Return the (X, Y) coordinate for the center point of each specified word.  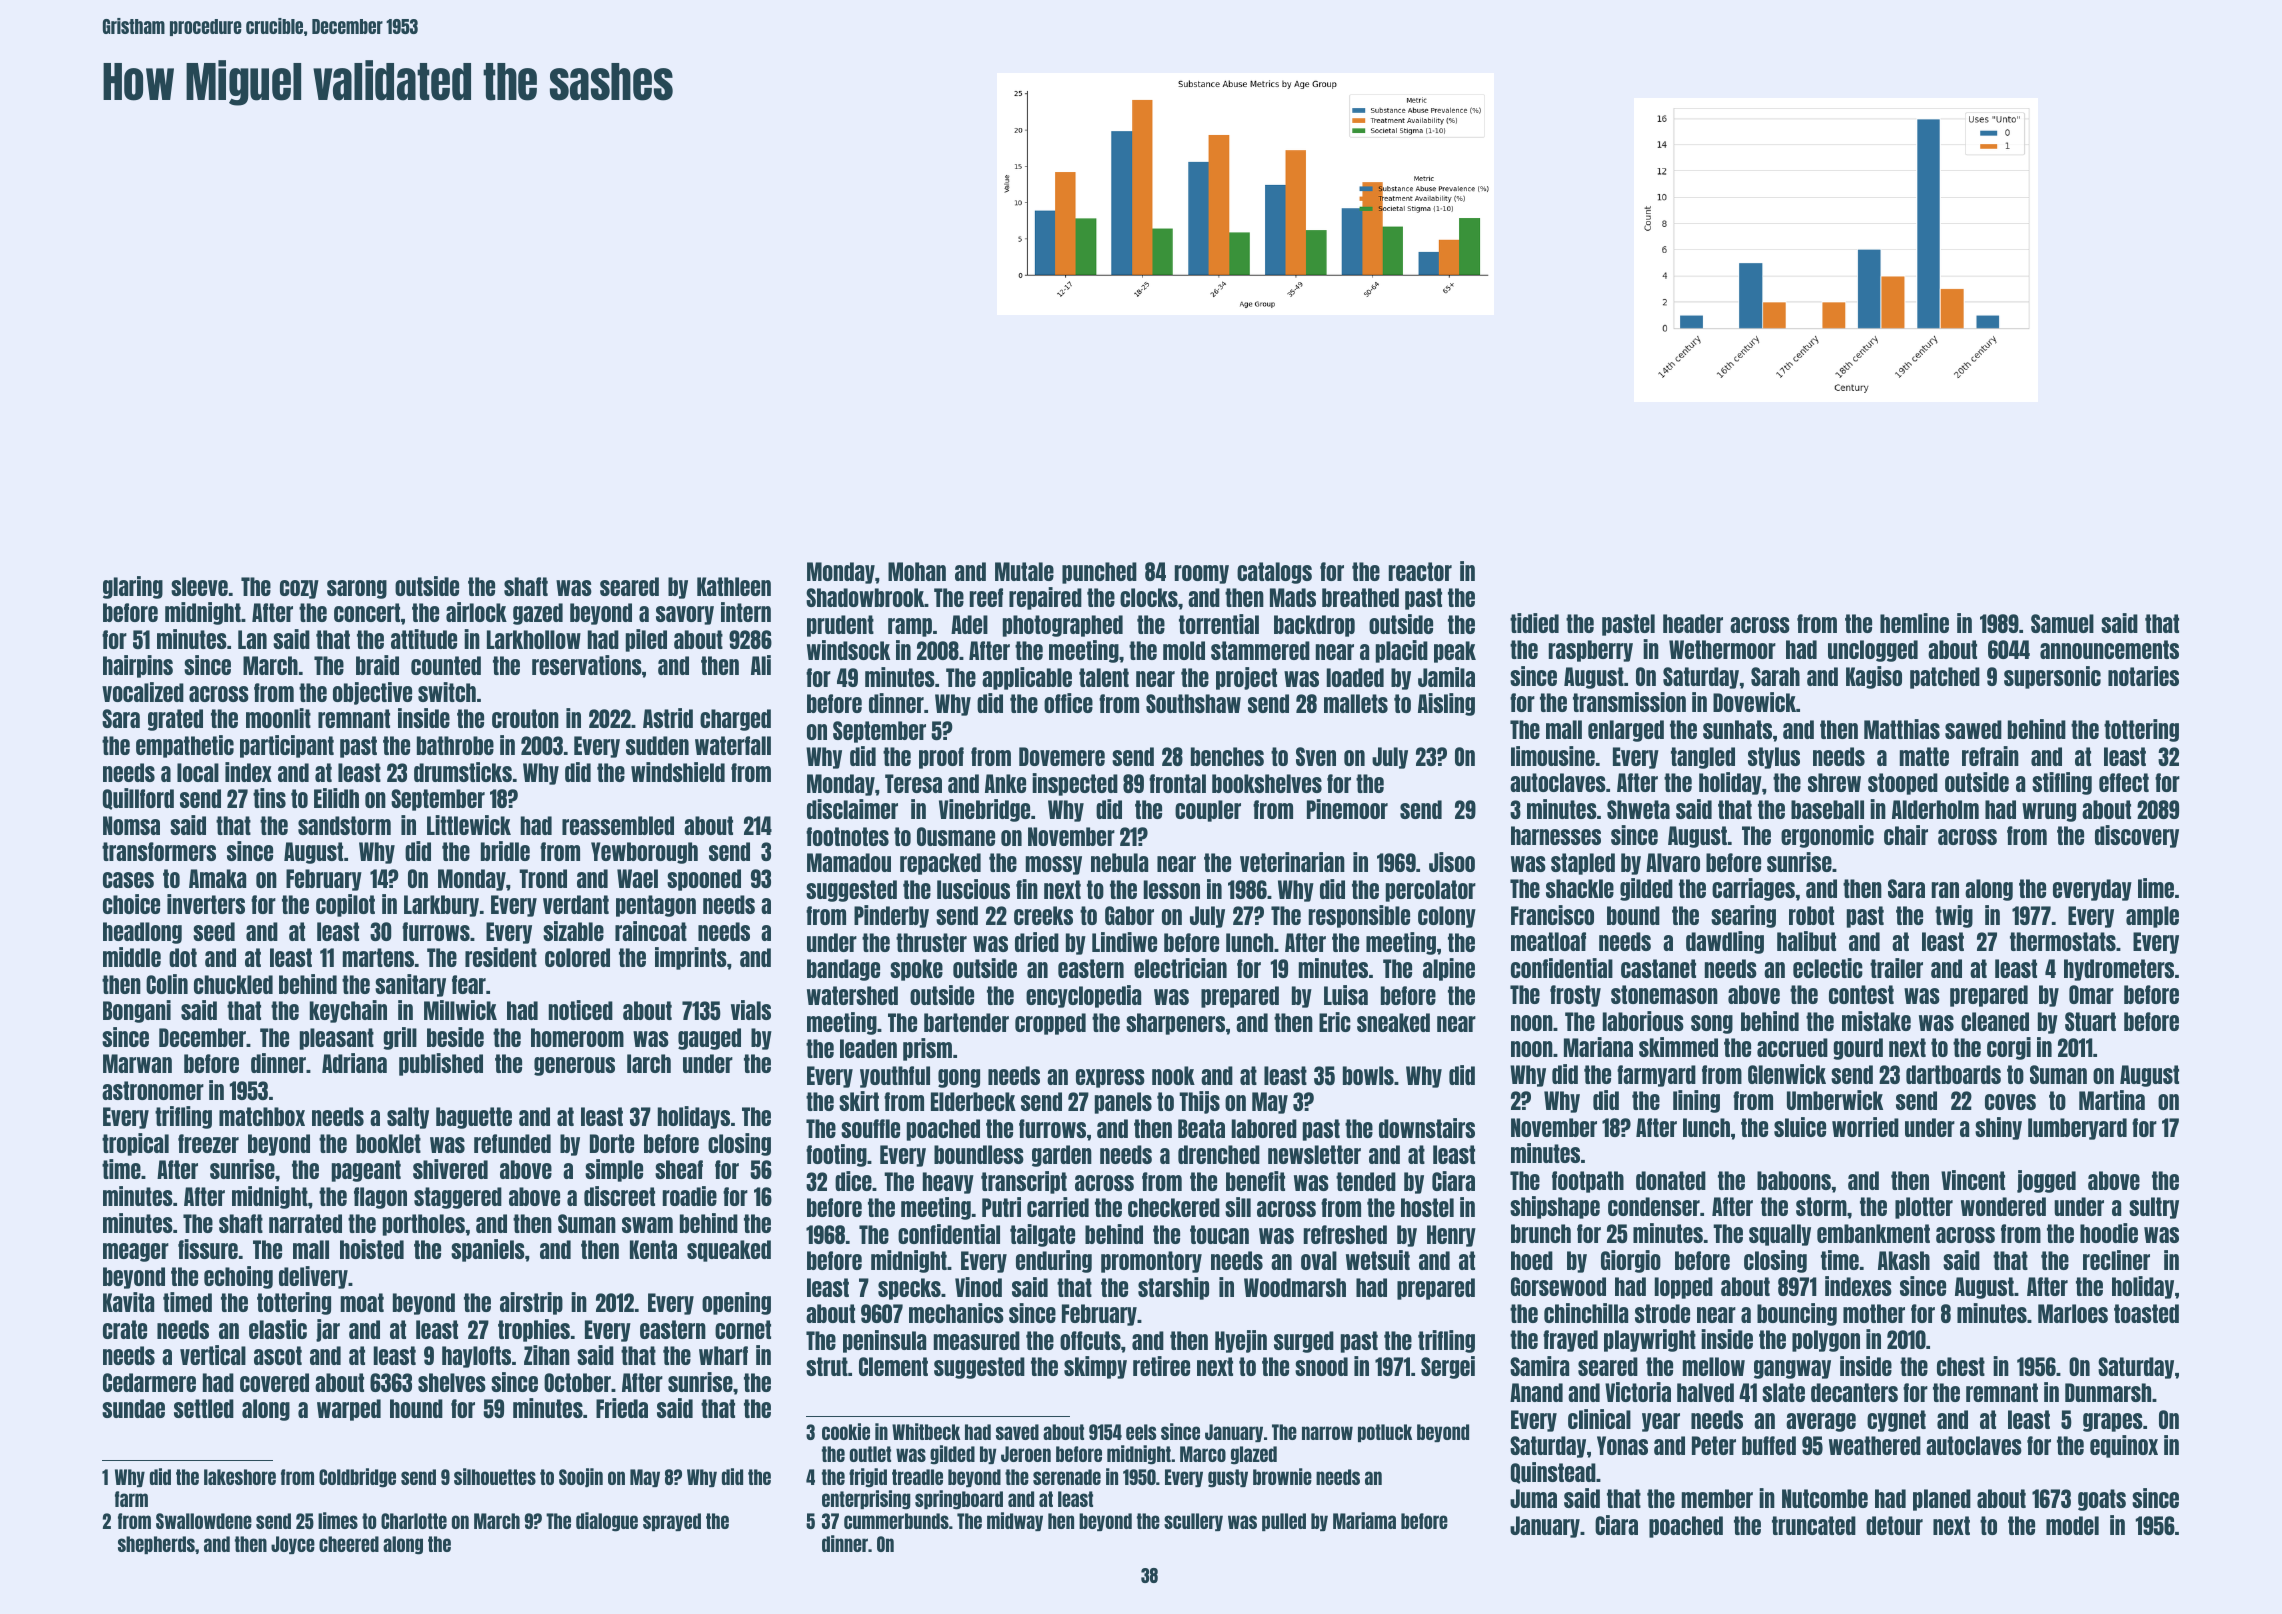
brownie (1282, 1476)
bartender (966, 1022)
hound (416, 1408)
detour (1894, 1525)
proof (941, 758)
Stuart (2090, 1021)
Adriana (354, 1063)
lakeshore (240, 1477)
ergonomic (1827, 836)
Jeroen (1026, 1454)
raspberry (1591, 651)
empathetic (185, 746)
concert (367, 612)
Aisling (1446, 704)
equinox (2124, 1446)
